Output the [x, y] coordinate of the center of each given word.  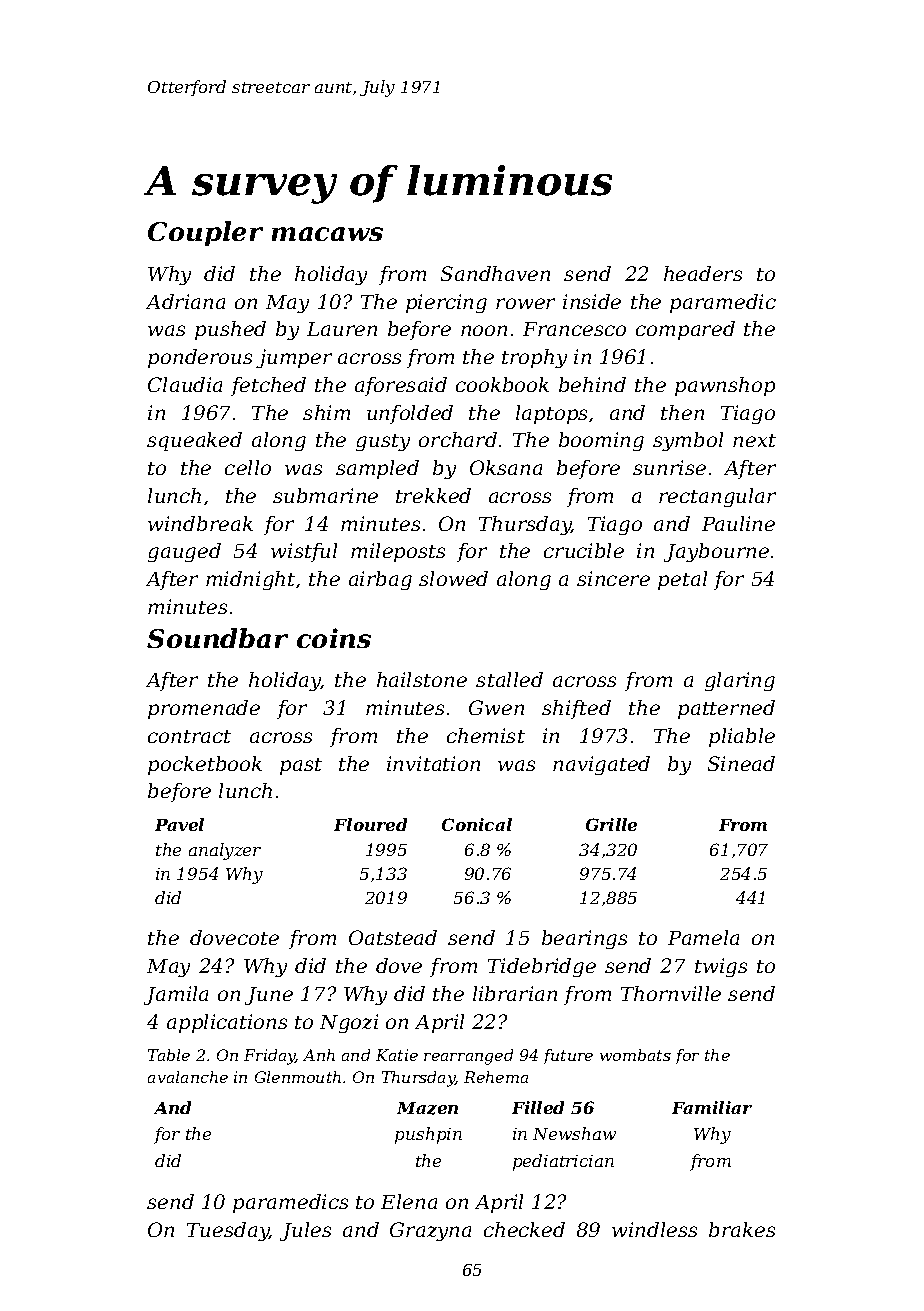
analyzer [225, 851]
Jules [305, 1231]
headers [703, 273]
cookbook [502, 384]
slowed [453, 578]
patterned [726, 709]
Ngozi [349, 1023]
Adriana [185, 301]
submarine [325, 495]
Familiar [712, 1107]
